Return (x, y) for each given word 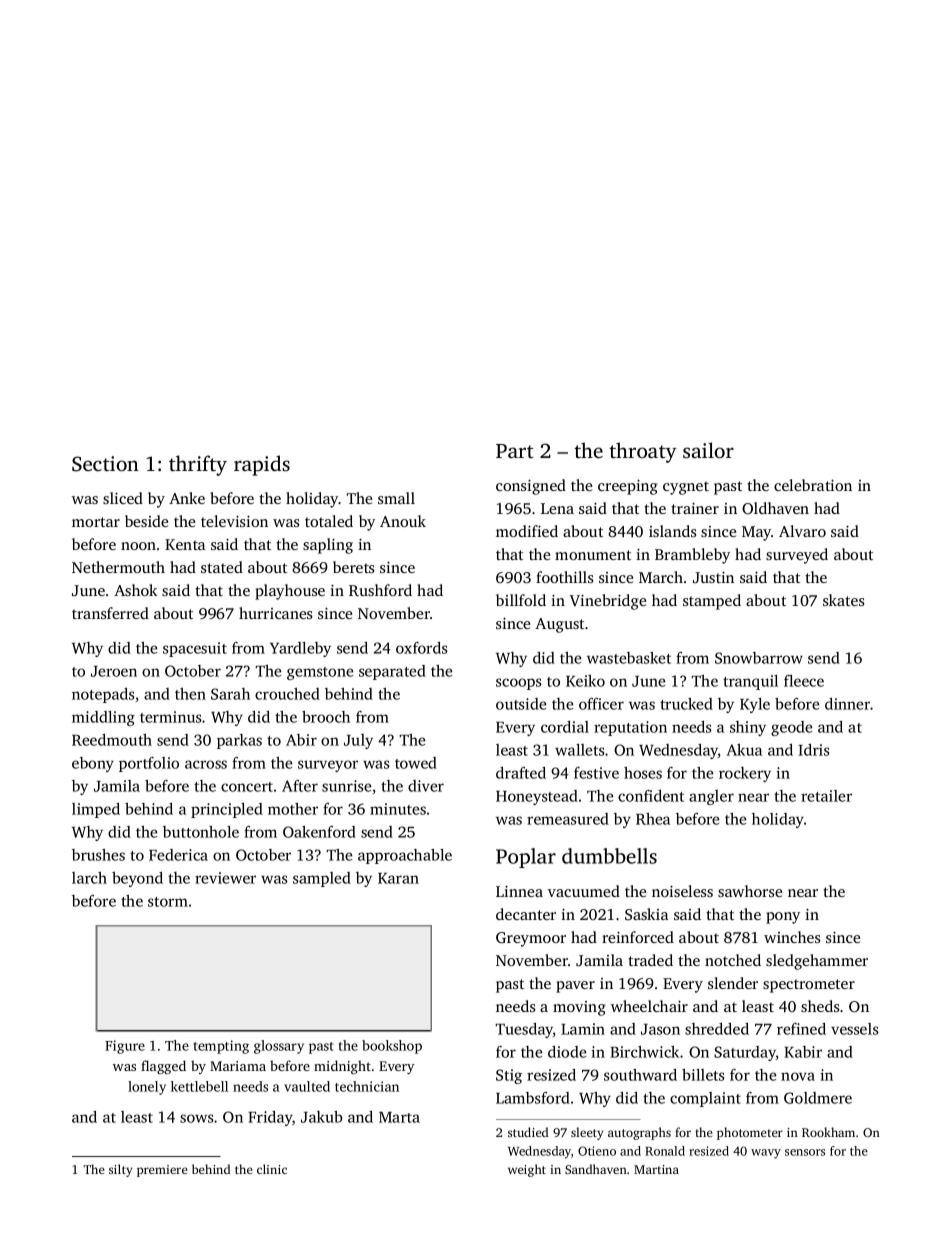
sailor (708, 450)
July (358, 741)
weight (527, 1170)
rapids (262, 465)
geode (791, 728)
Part (515, 451)
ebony (93, 764)
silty (120, 1170)
